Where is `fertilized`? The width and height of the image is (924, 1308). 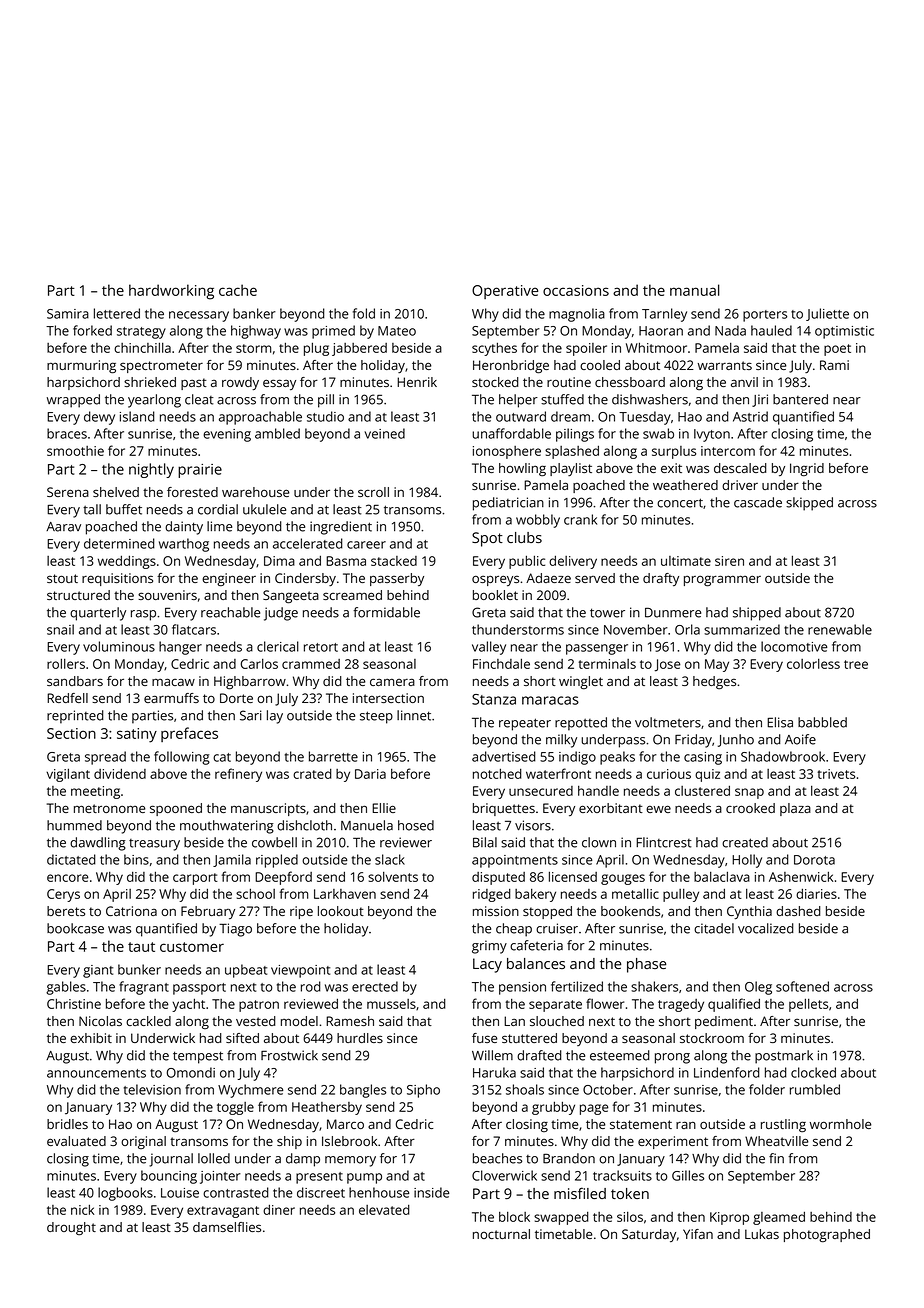 fertilized is located at coordinates (577, 986).
